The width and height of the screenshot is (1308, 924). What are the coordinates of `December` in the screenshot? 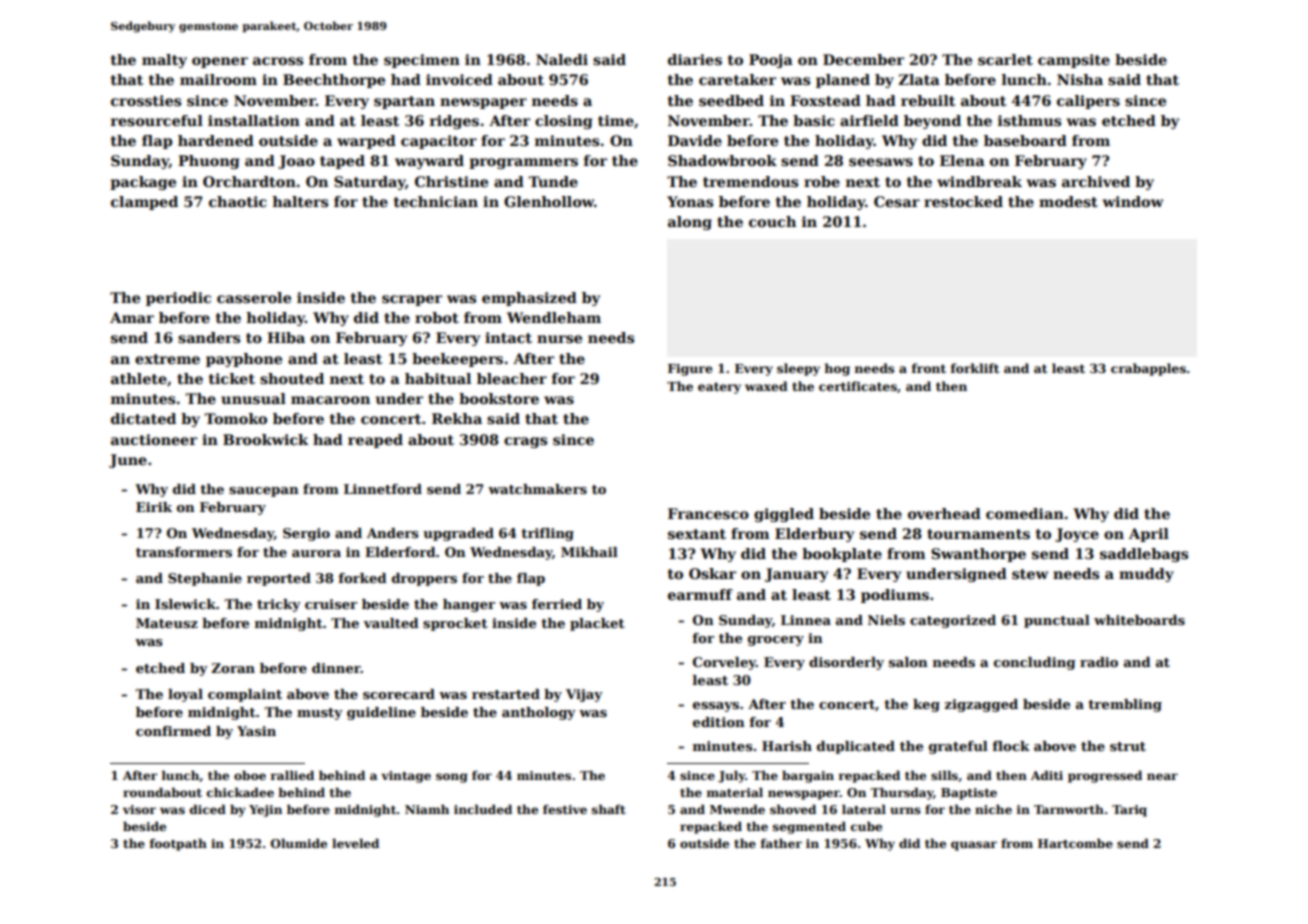 It's located at (863, 59).
